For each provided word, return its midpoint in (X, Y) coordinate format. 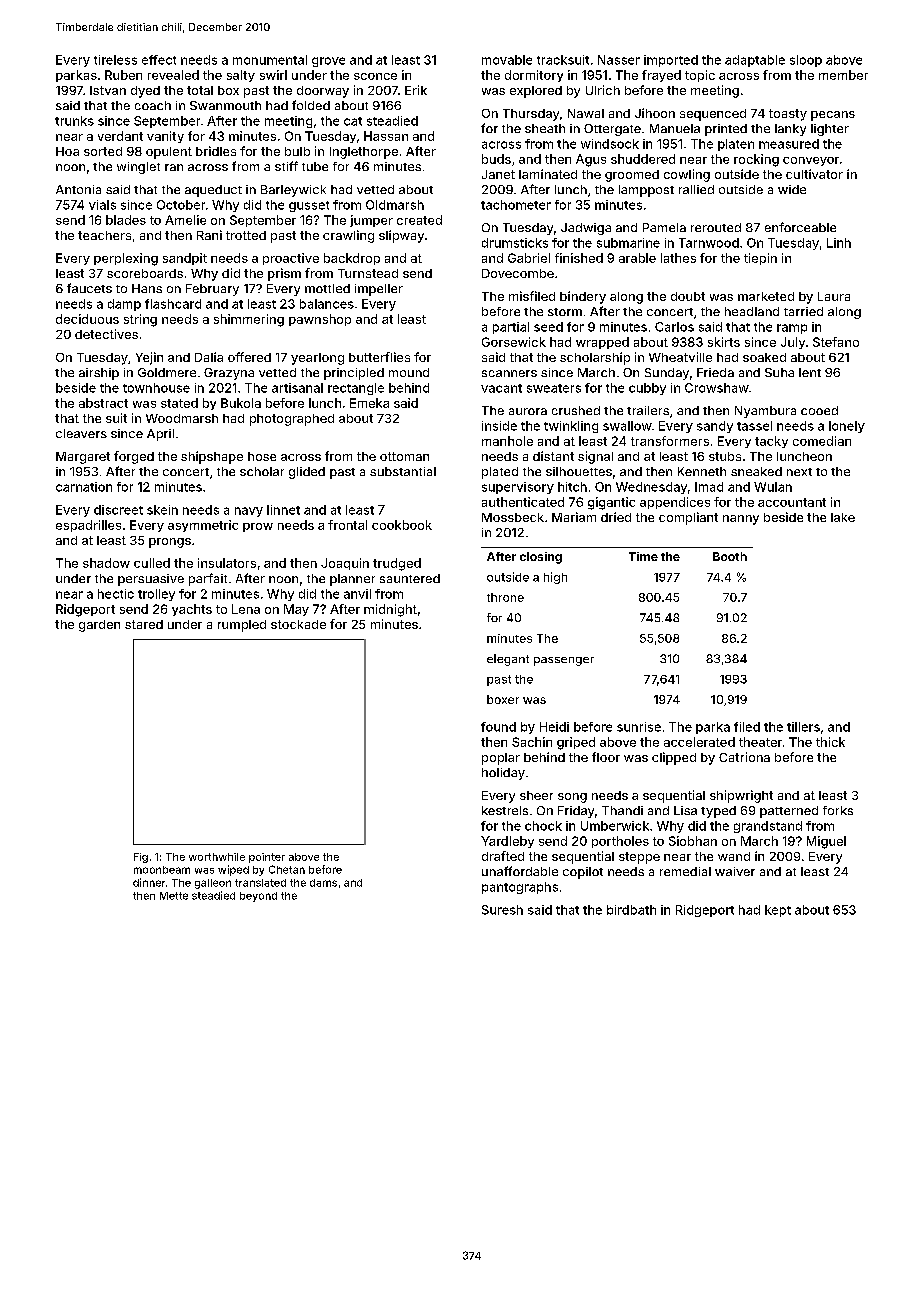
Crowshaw (717, 388)
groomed (632, 176)
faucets (89, 288)
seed (548, 327)
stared (144, 624)
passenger (564, 661)
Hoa (67, 151)
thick (830, 742)
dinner (149, 882)
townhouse (156, 388)
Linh (839, 243)
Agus (591, 160)
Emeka (369, 403)
